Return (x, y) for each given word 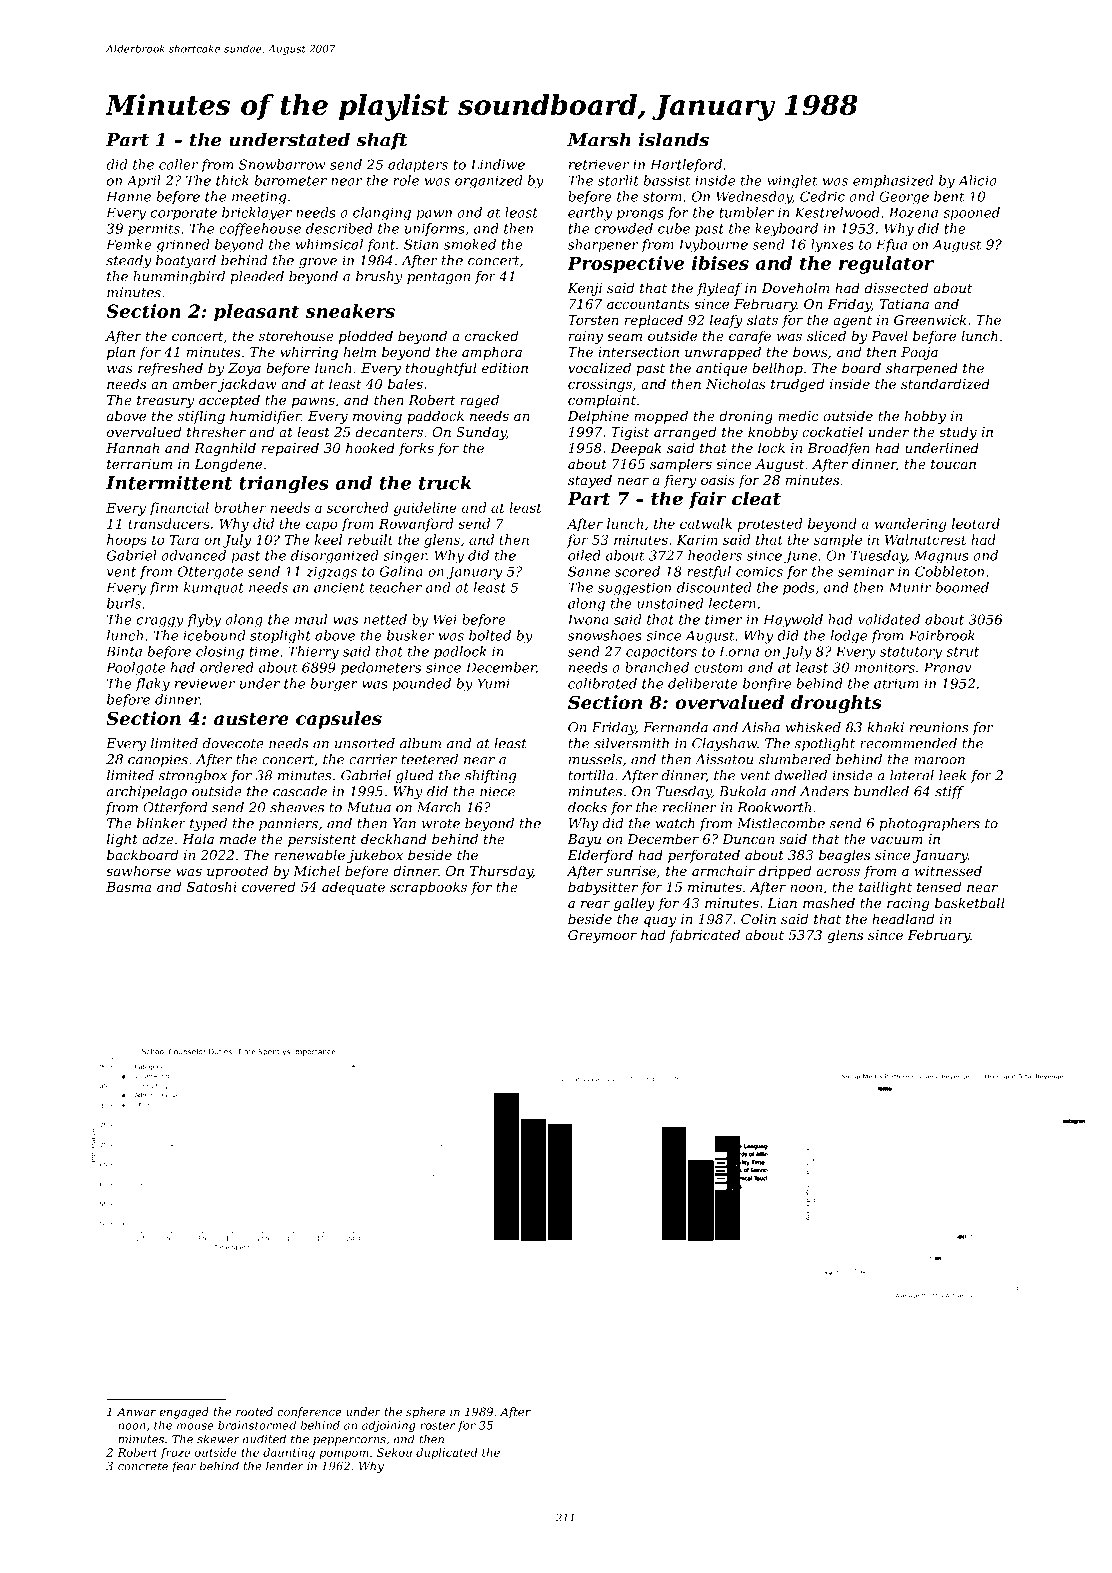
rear (595, 904)
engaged (184, 1413)
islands (674, 139)
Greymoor (602, 936)
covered (268, 886)
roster (438, 1425)
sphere (426, 1412)
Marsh (599, 139)
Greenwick (930, 319)
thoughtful (441, 369)
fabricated (704, 936)
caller (178, 164)
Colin (758, 918)
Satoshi (212, 886)
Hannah (132, 447)
